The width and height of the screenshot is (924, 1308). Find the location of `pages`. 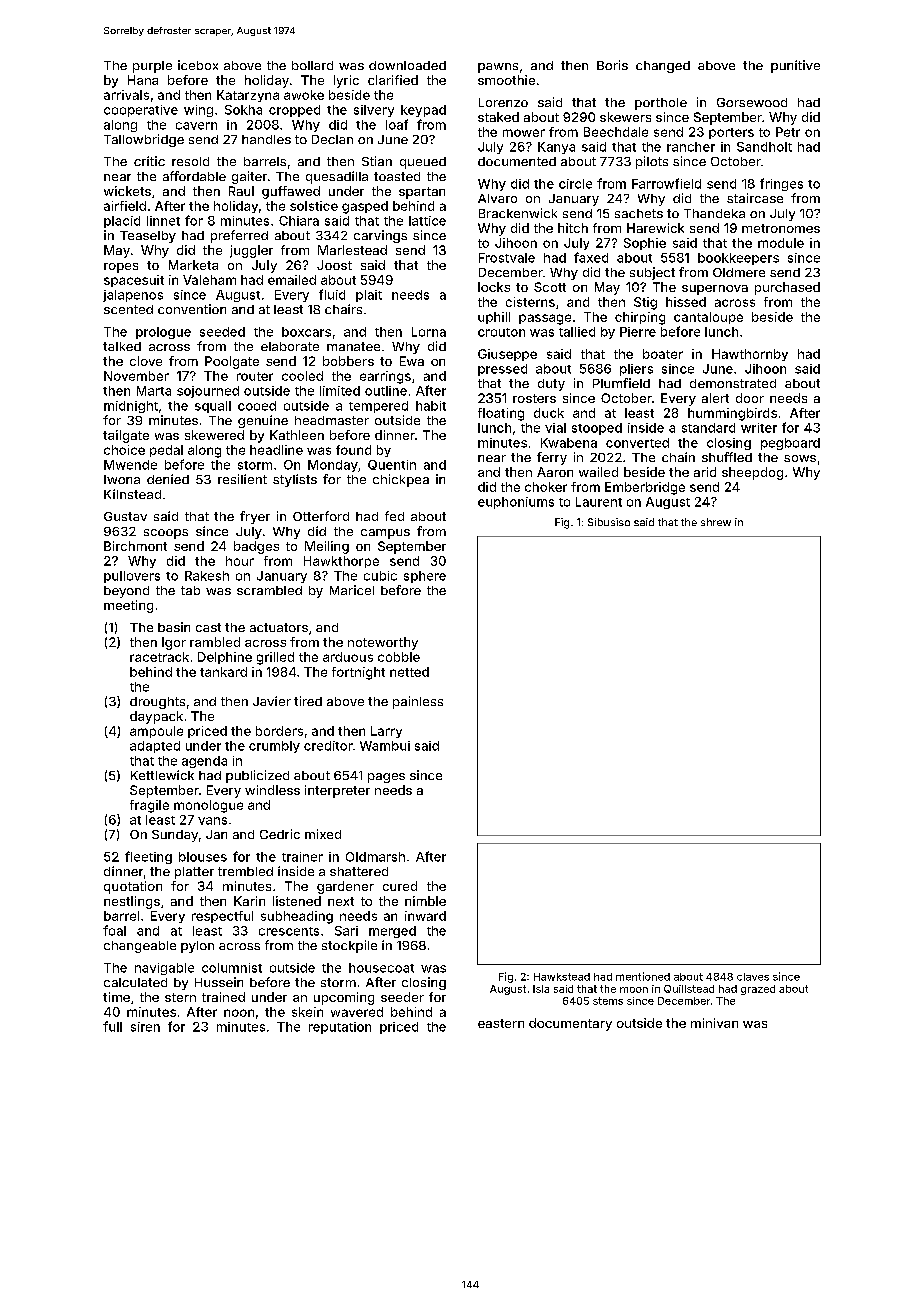

pages is located at coordinates (386, 778).
